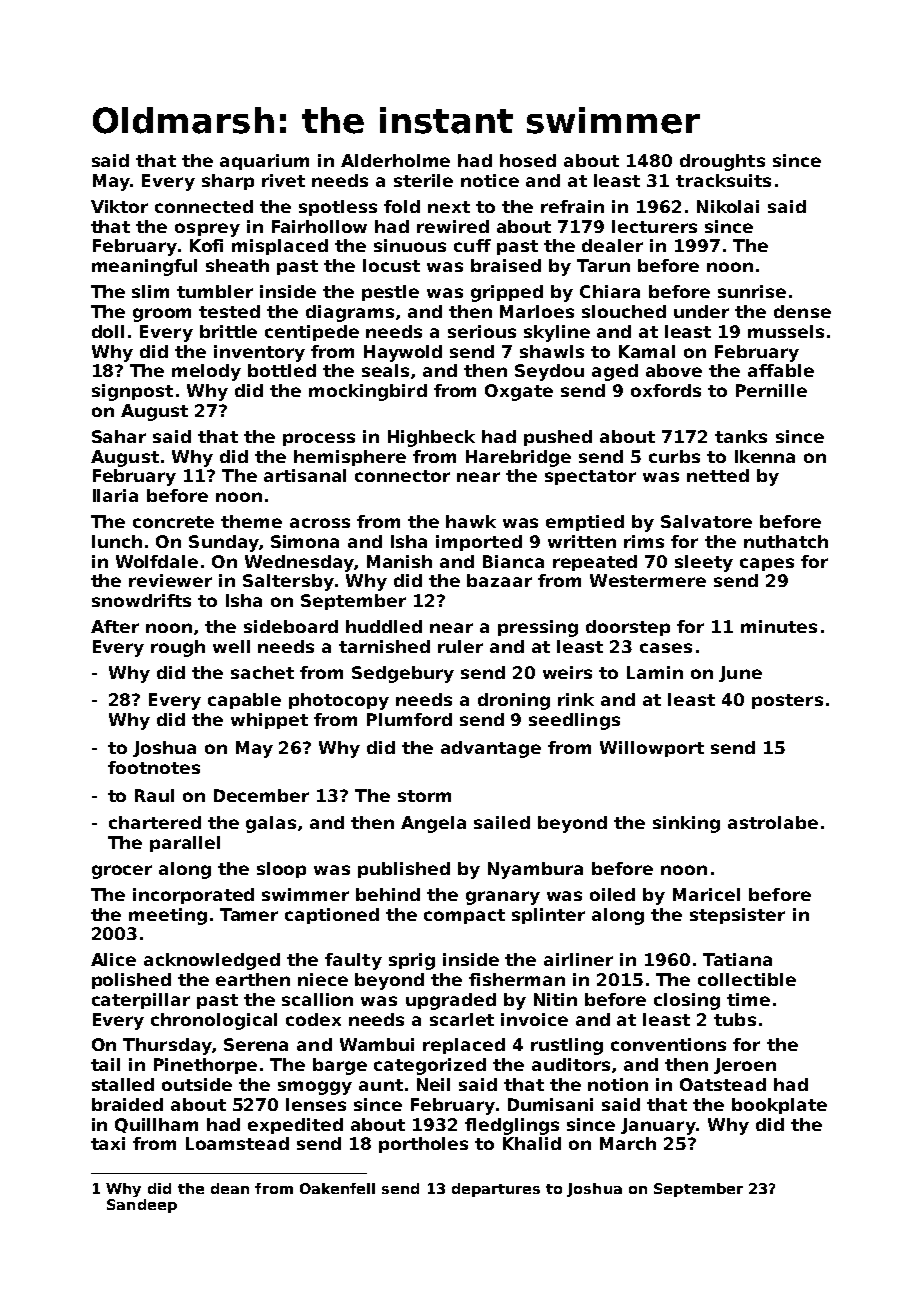 Image resolution: width=924 pixels, height=1308 pixels. What do you see at coordinates (471, 521) in the document?
I see `hawk` at bounding box center [471, 521].
